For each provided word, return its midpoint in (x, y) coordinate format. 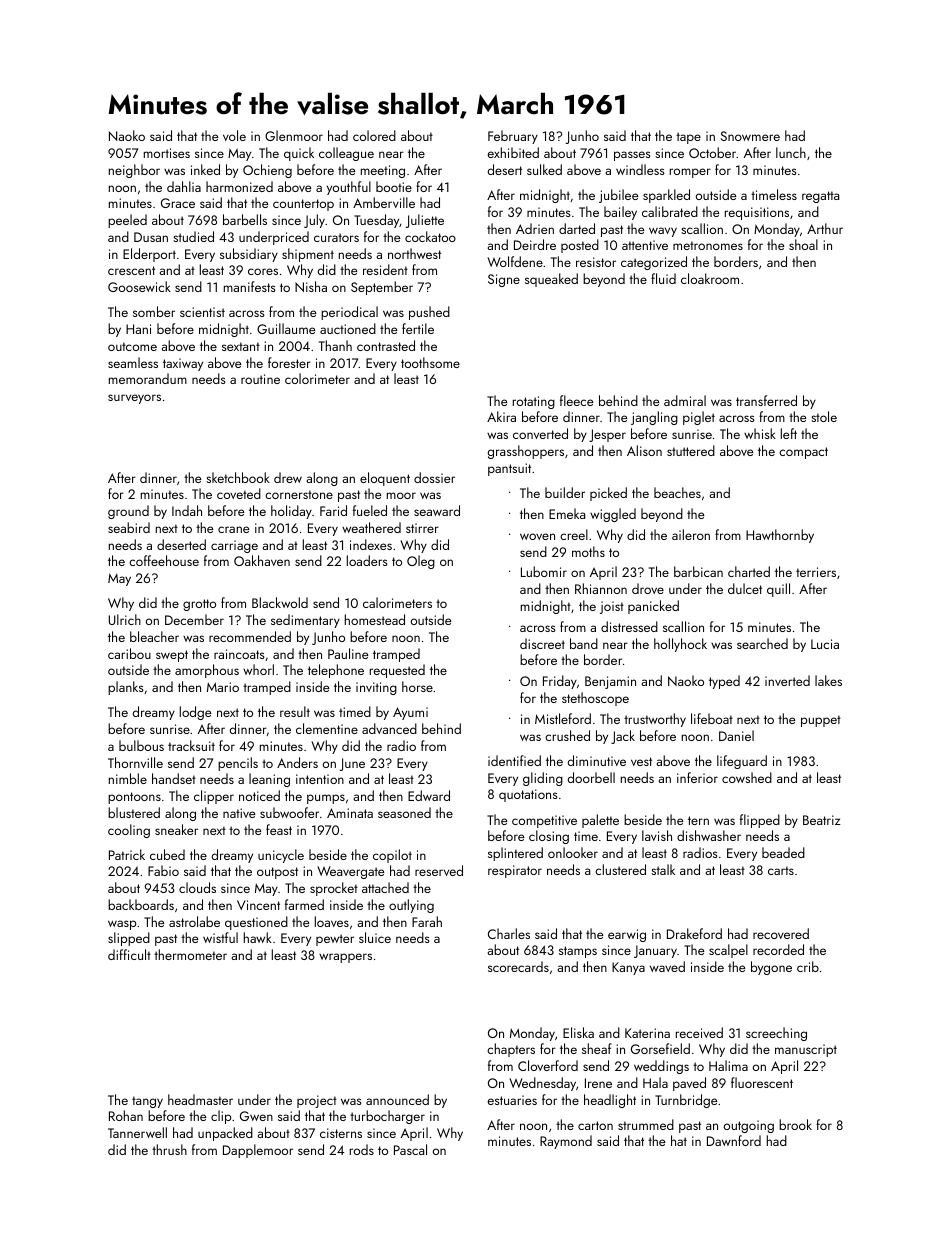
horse (417, 686)
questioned (256, 923)
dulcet (745, 588)
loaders (367, 560)
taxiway (183, 364)
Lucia (825, 644)
